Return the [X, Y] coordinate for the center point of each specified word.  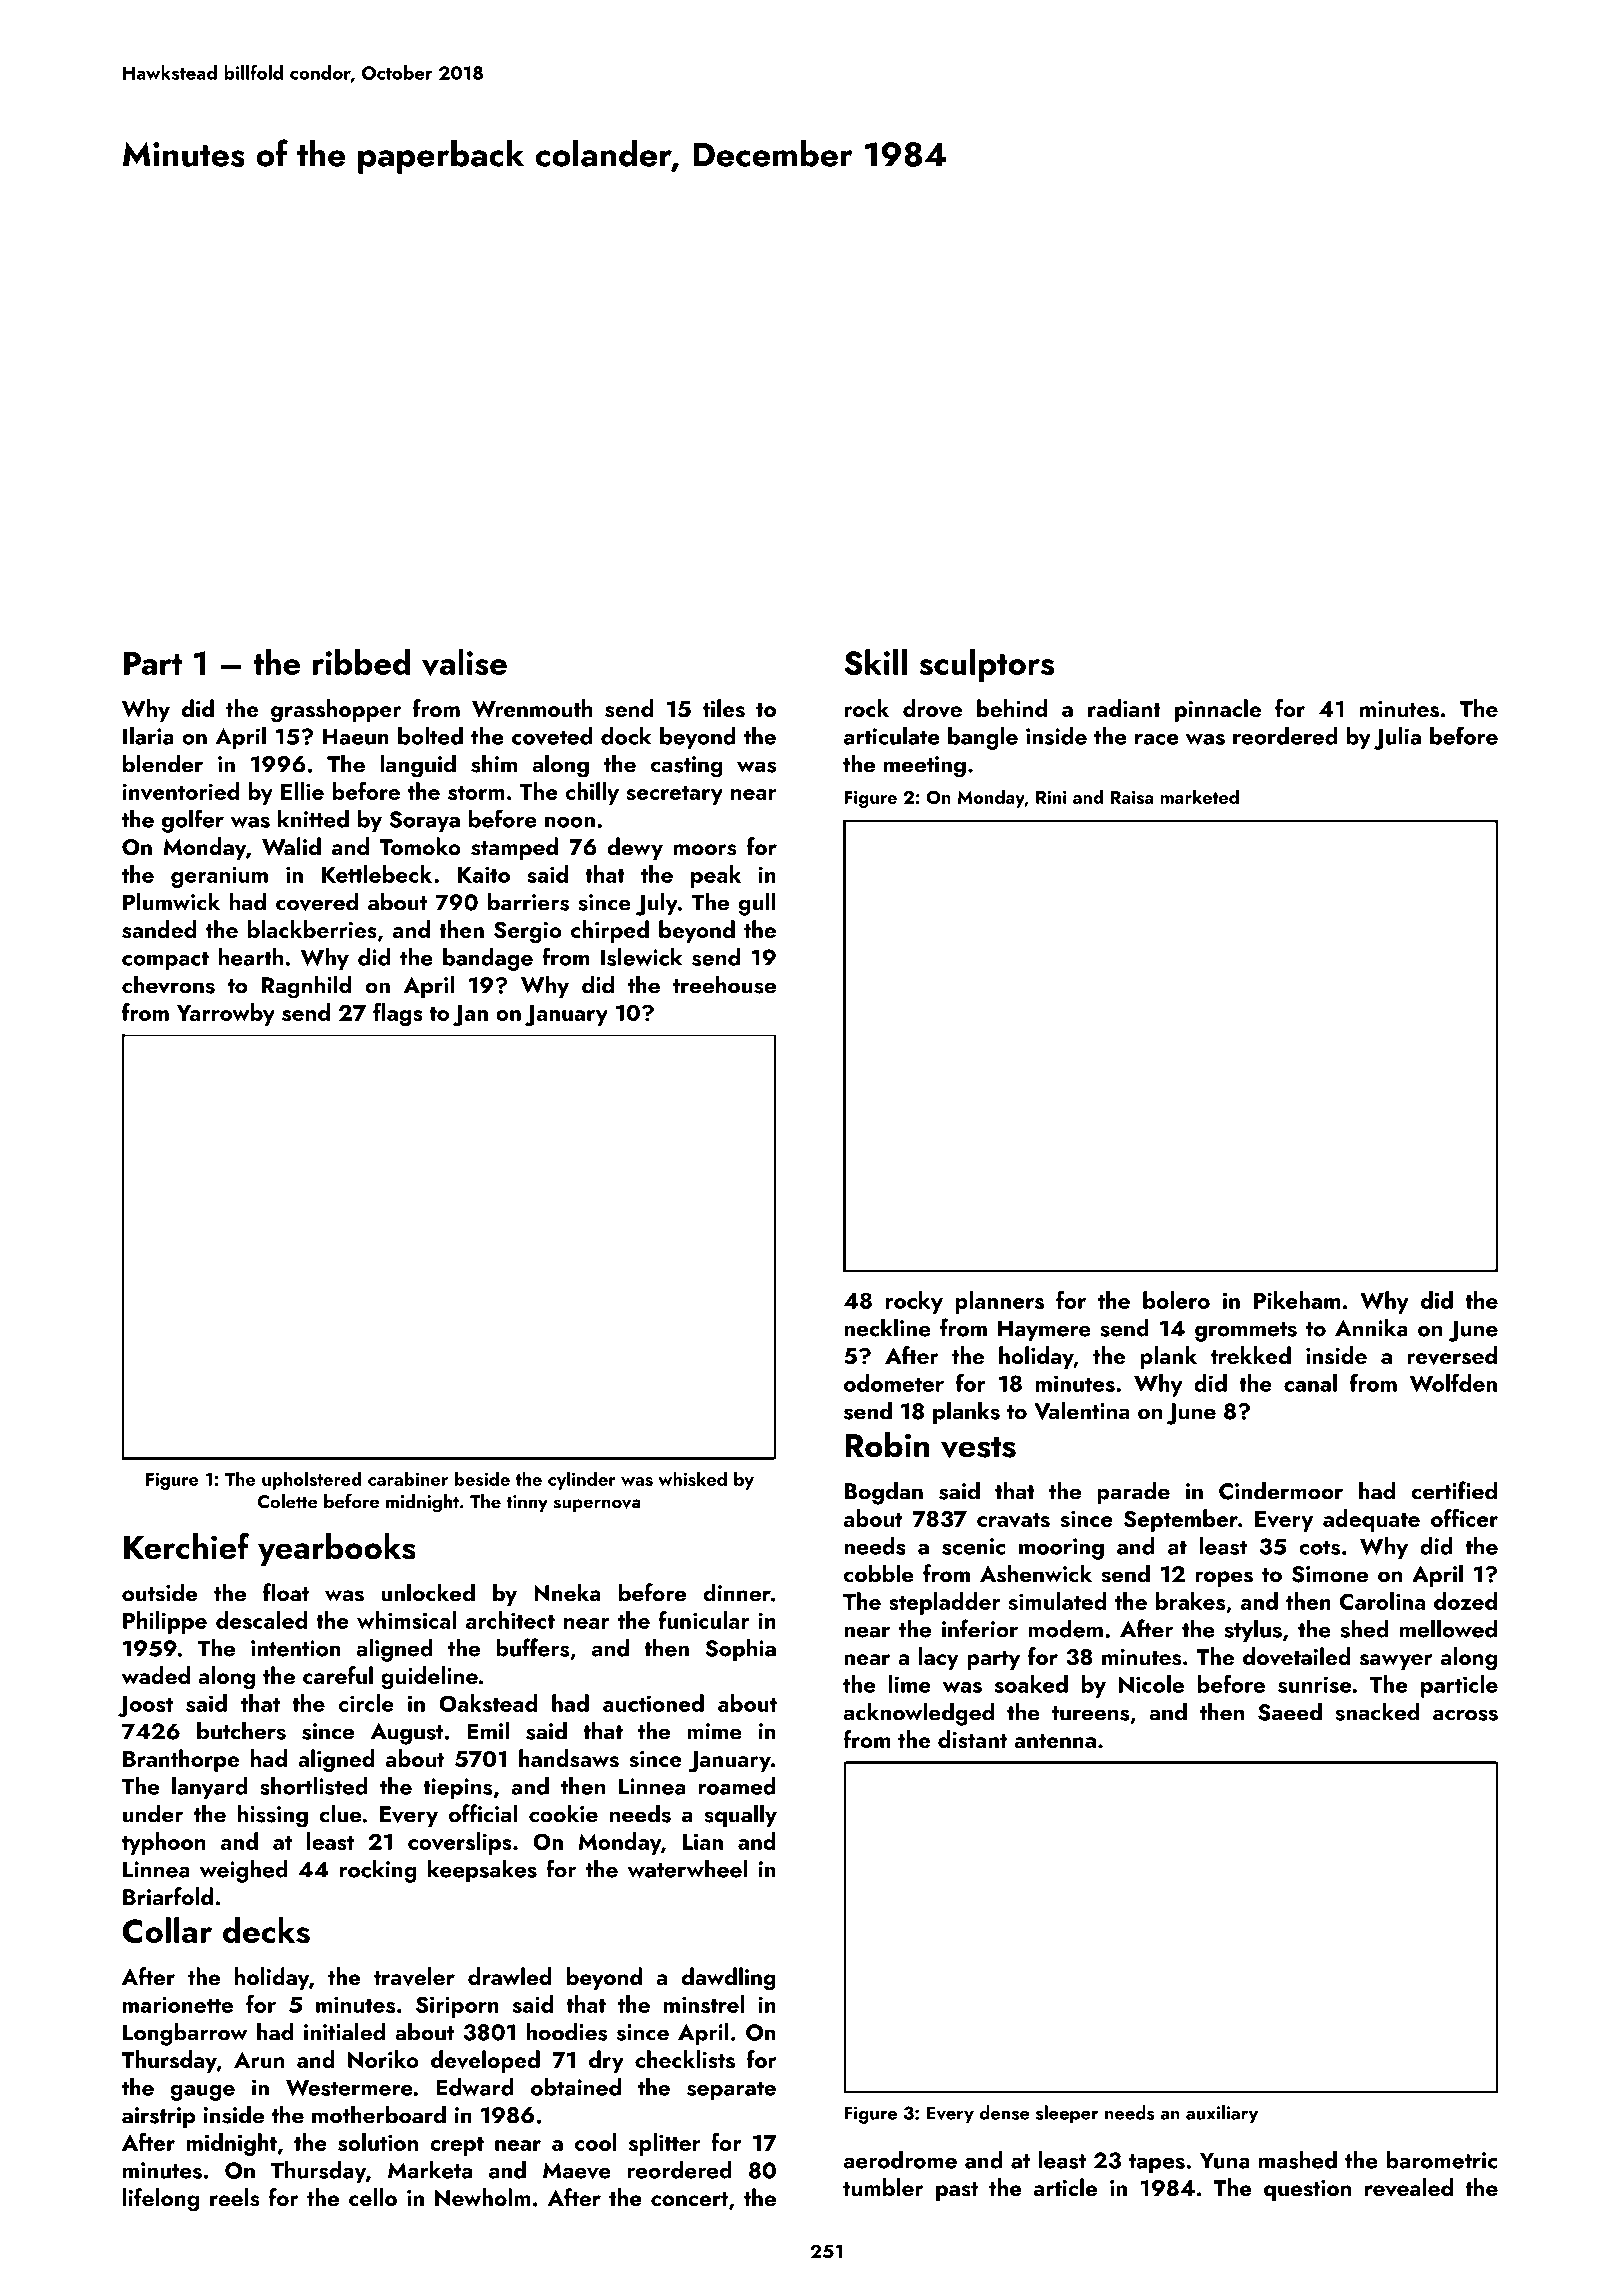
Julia [1397, 738]
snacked [1377, 1711]
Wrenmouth [532, 708]
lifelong [161, 2200]
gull [757, 904]
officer [1464, 1518]
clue [341, 1813]
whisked [692, 1478]
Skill [875, 662]
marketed [1200, 796]
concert [689, 2199]
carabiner [408, 1478]
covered [317, 901]
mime [714, 1731]
